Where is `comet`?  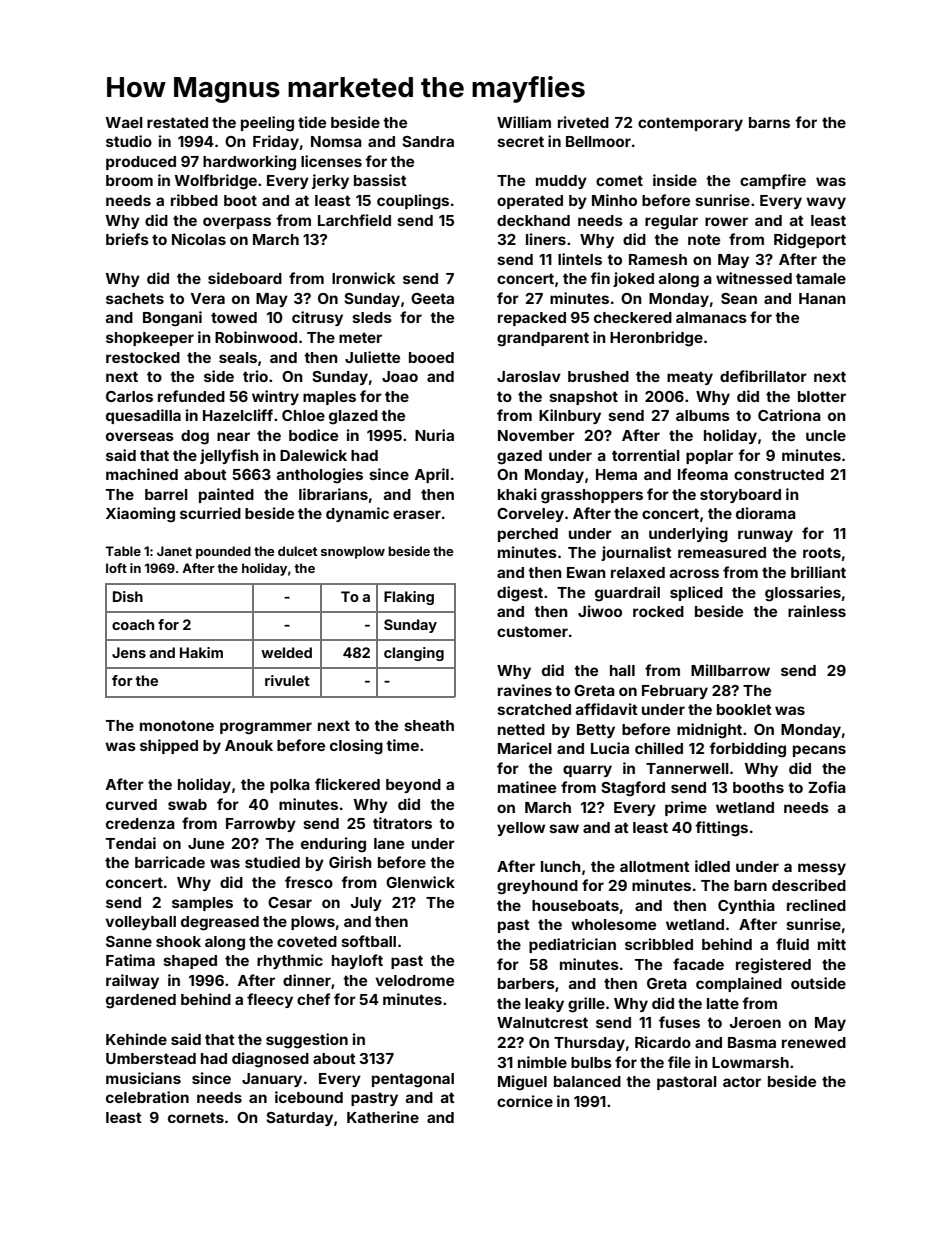 comet is located at coordinates (619, 180).
